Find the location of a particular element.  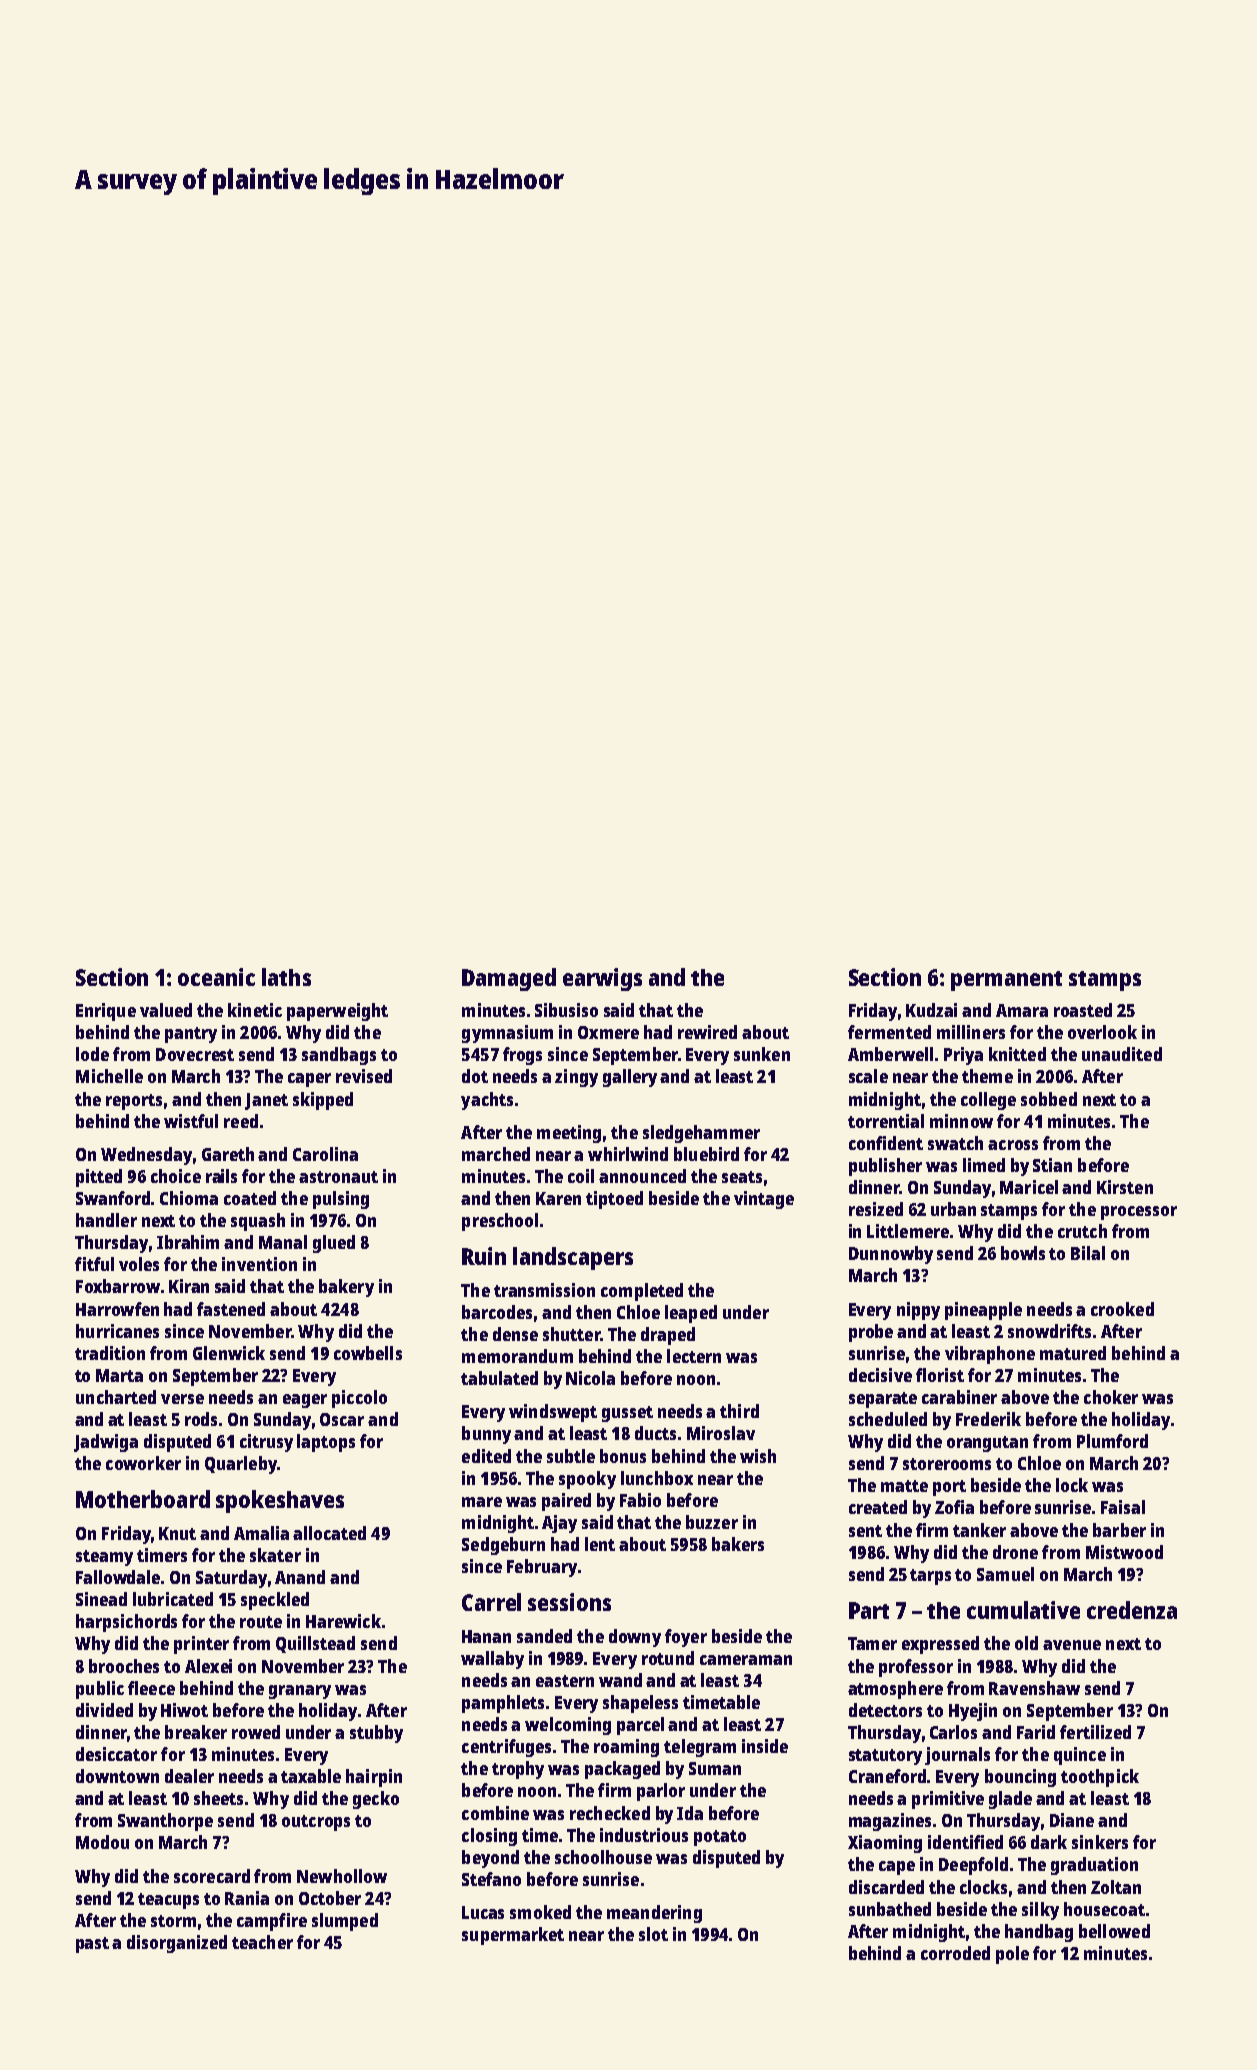

rewired is located at coordinates (707, 1032).
